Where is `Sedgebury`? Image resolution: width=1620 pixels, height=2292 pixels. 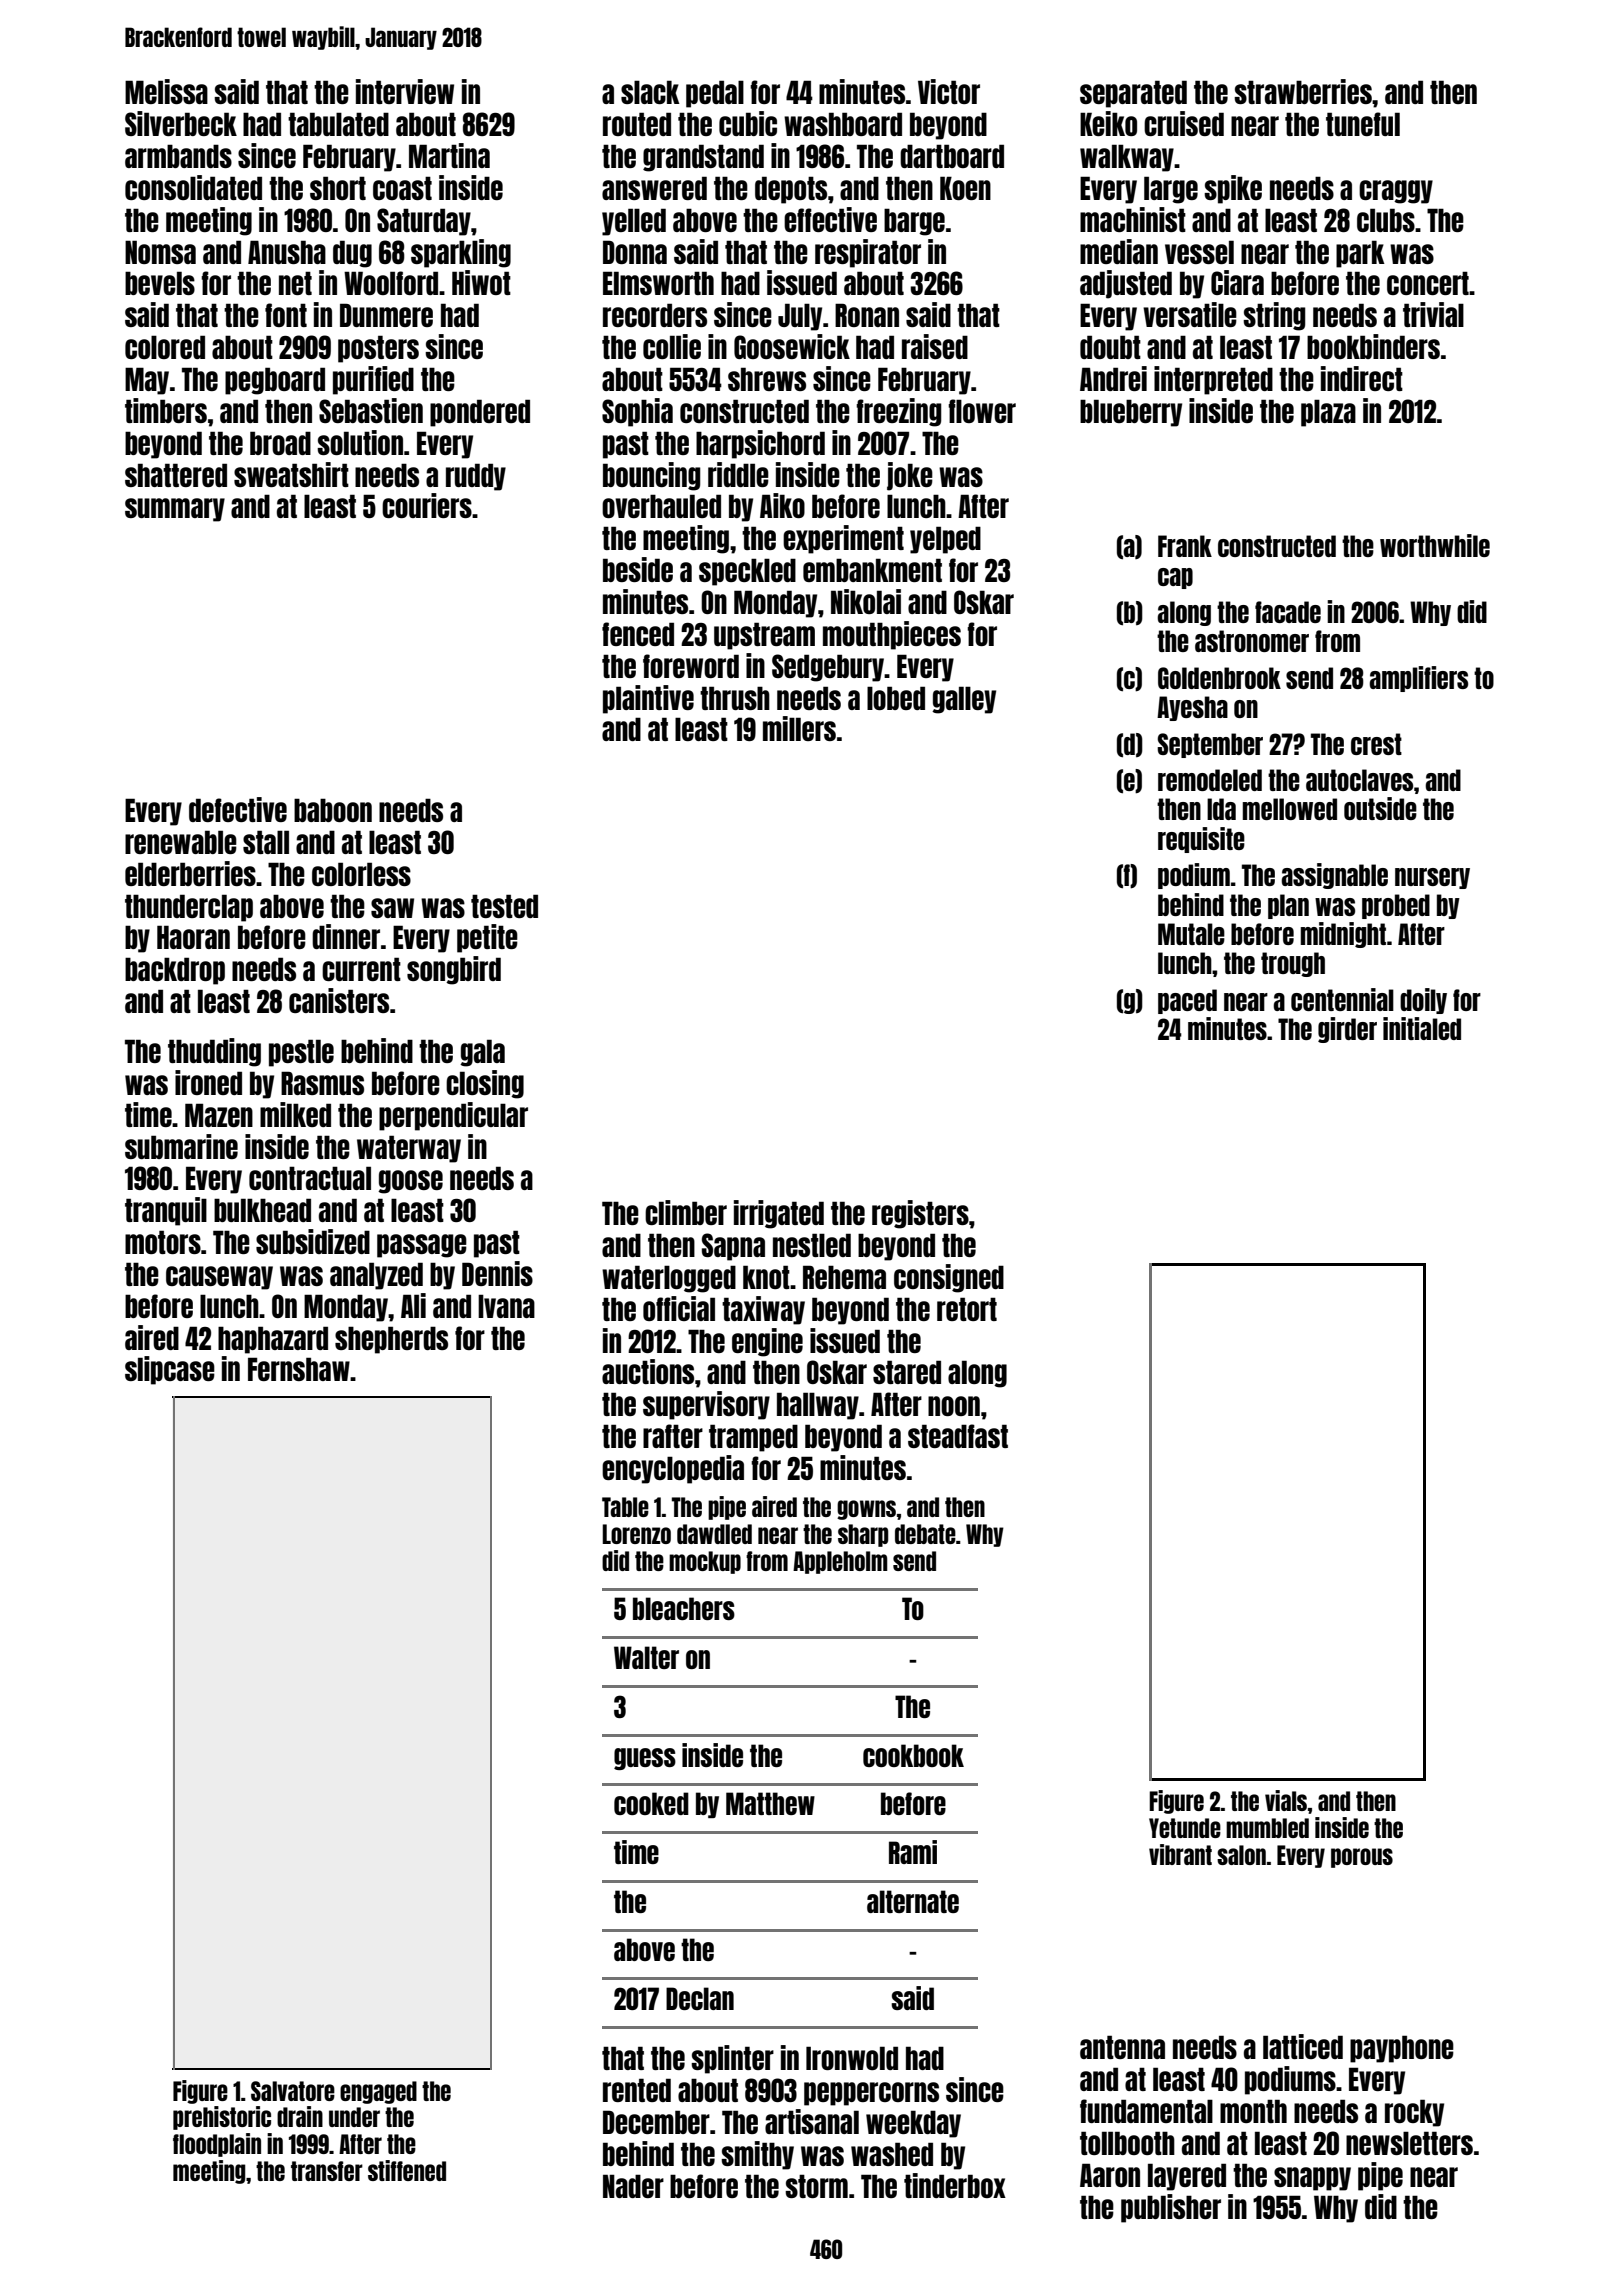
Sedgebury is located at coordinates (828, 668).
